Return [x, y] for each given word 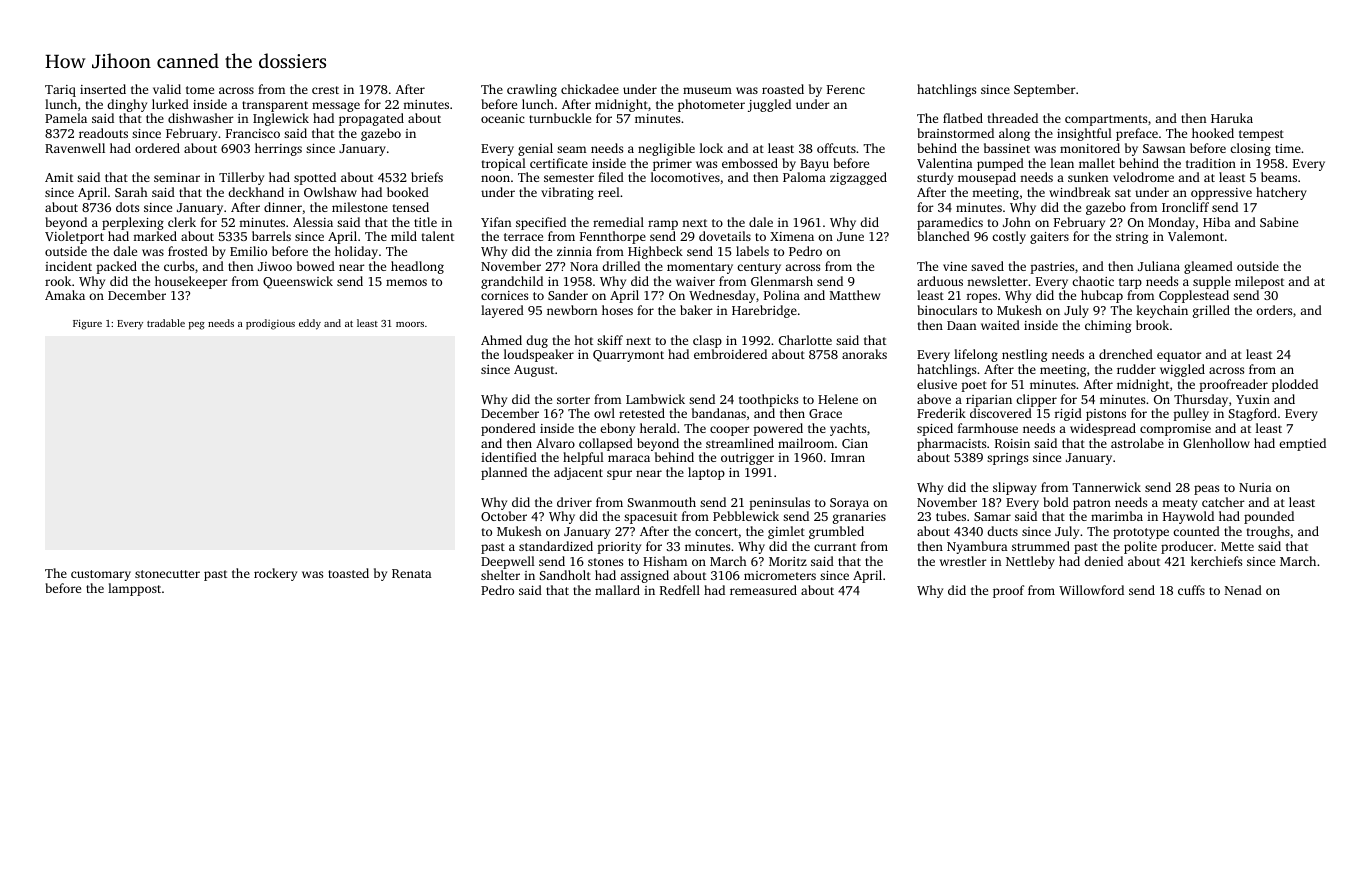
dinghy [127, 105]
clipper [1036, 400]
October [504, 516]
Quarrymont [628, 356]
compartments [1106, 120]
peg [197, 326]
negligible [666, 149]
